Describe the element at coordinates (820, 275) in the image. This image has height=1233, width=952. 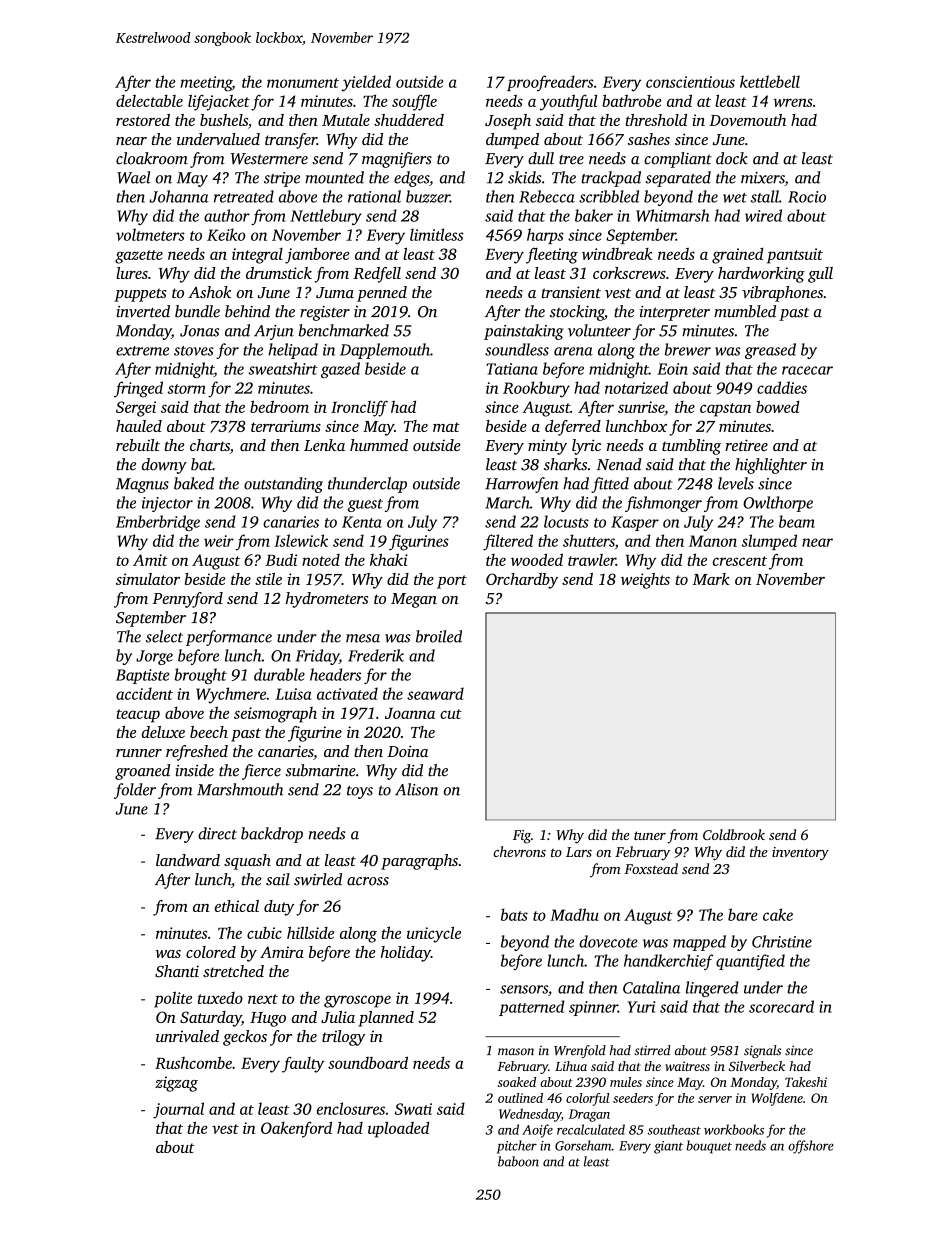
I see `gull` at that location.
